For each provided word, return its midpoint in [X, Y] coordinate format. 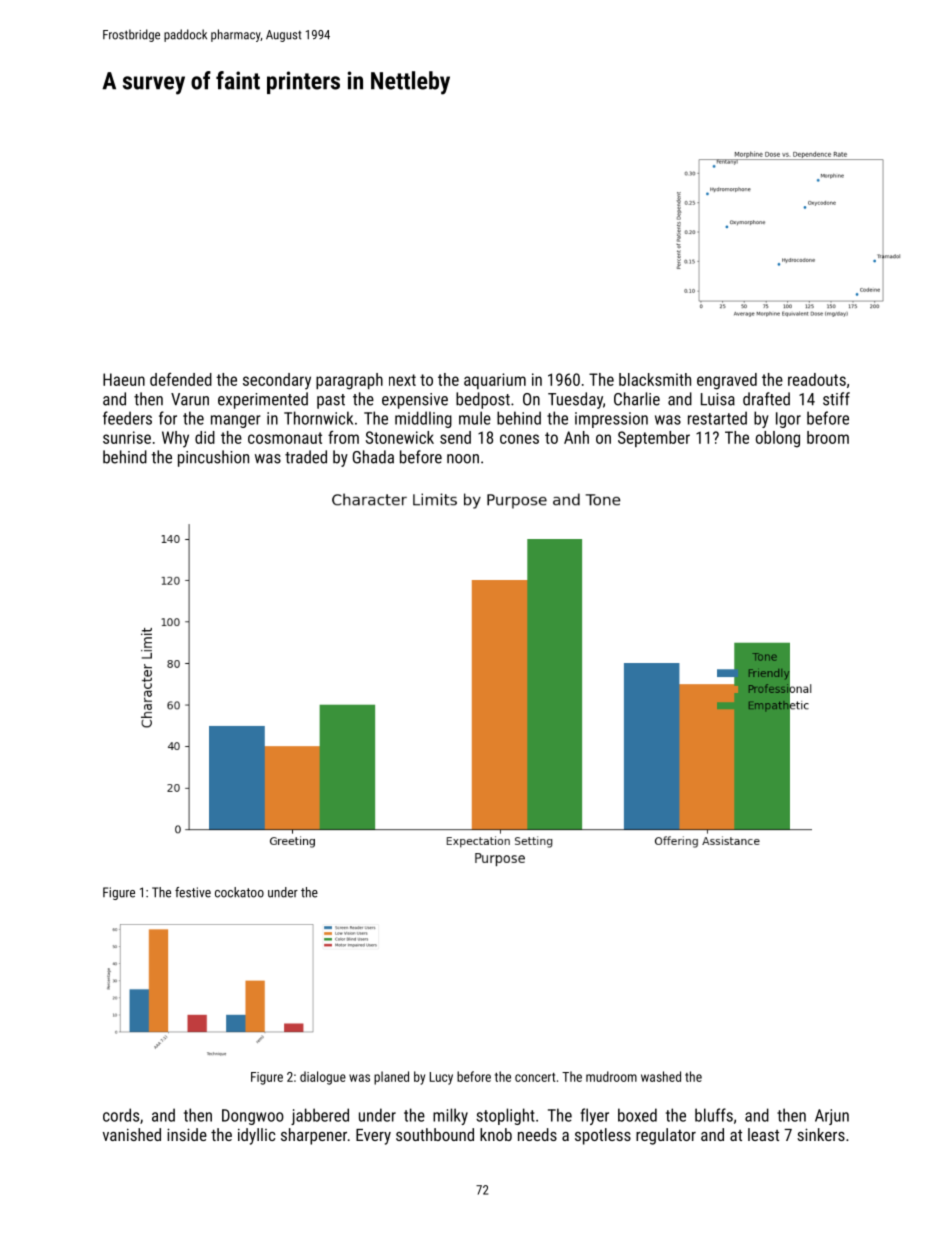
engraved [727, 381]
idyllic [256, 1136]
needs [537, 1134]
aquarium [495, 381]
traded [306, 457]
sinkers [821, 1134]
